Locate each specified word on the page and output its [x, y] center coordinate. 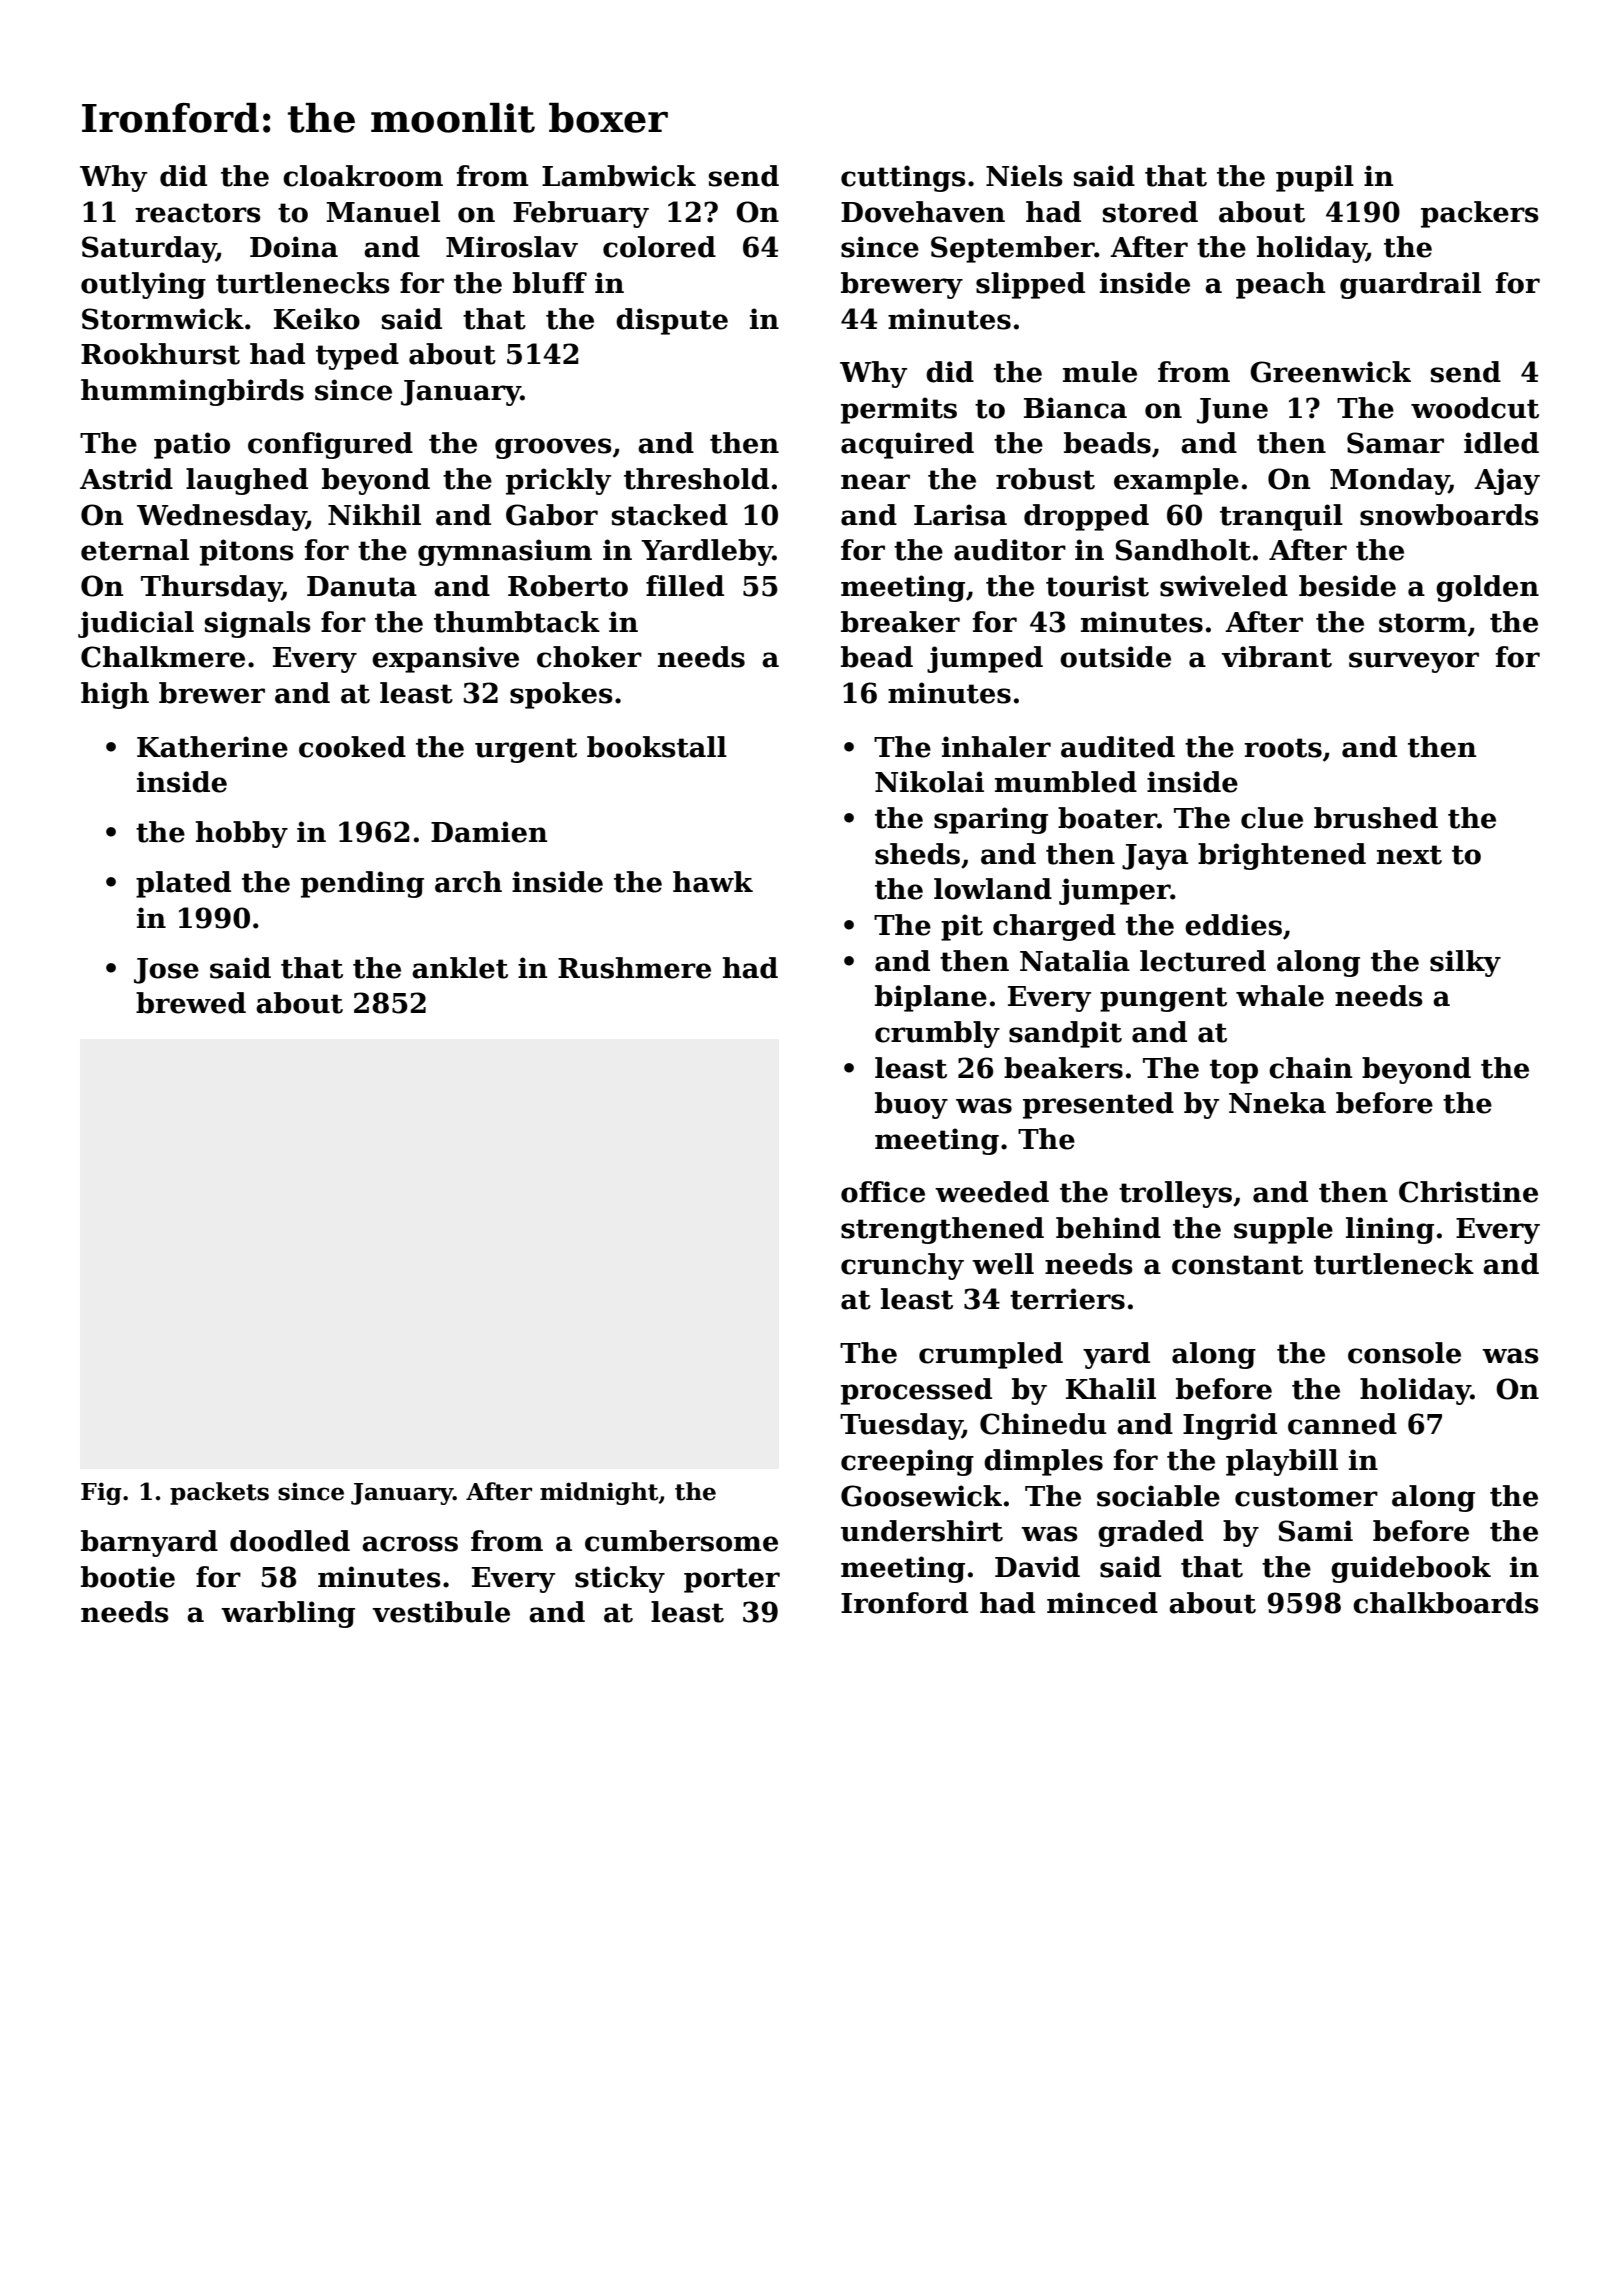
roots [1283, 748]
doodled [290, 1541]
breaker [900, 622]
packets [219, 1493]
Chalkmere [163, 657]
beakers [1063, 1068]
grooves [553, 448]
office [883, 1192]
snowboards [1449, 515]
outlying [143, 285]
